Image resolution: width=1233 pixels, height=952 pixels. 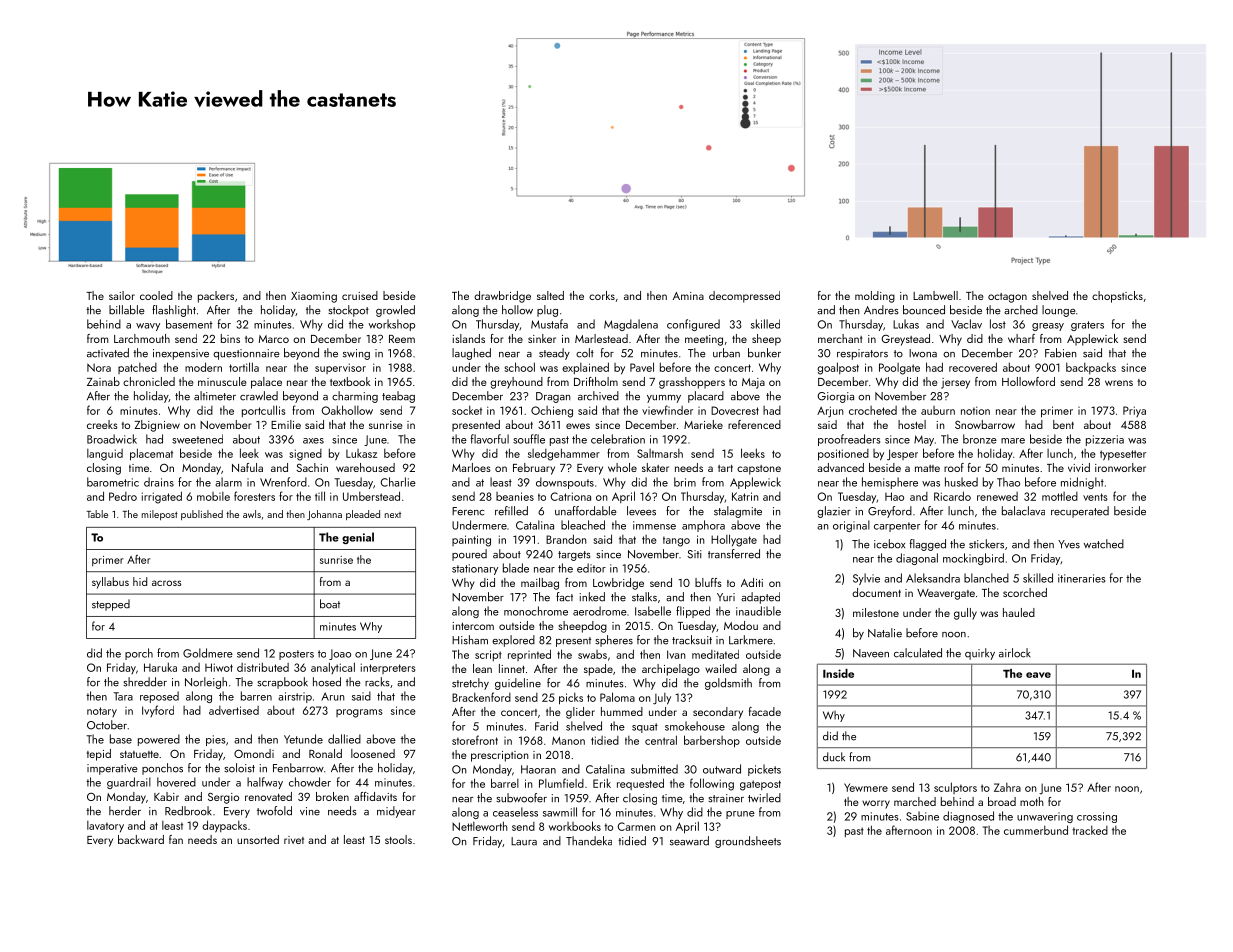 I want to click on Greyford, so click(x=890, y=512).
